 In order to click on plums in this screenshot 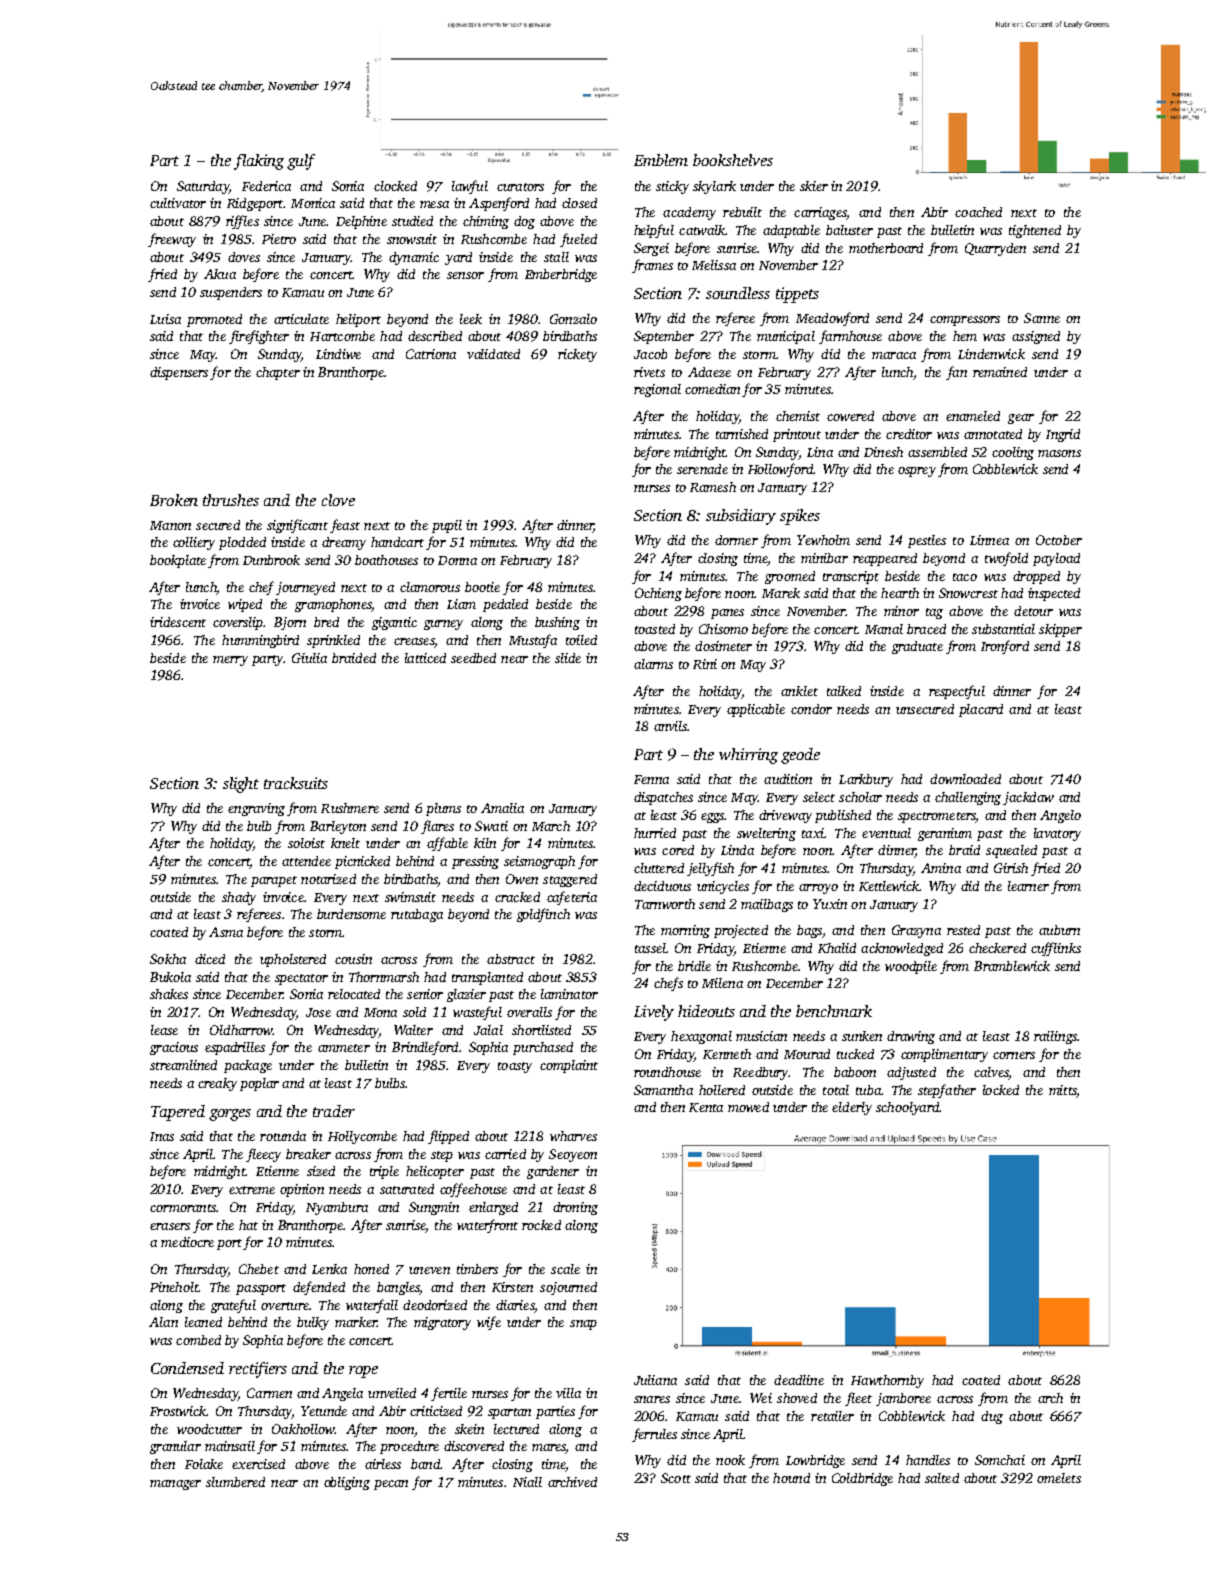, I will do `click(443, 809)`.
